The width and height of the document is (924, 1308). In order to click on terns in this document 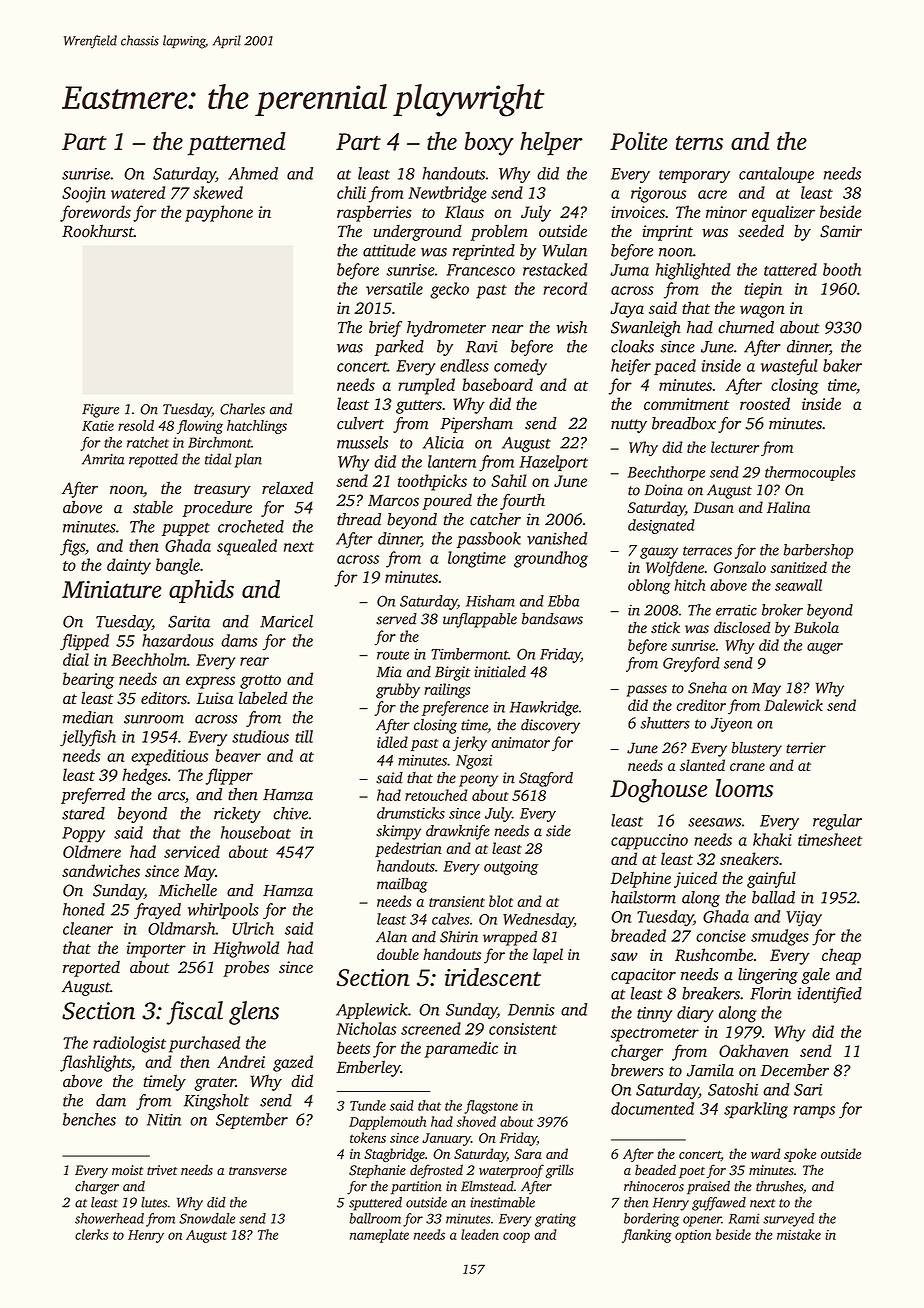, I will do `click(699, 142)`.
